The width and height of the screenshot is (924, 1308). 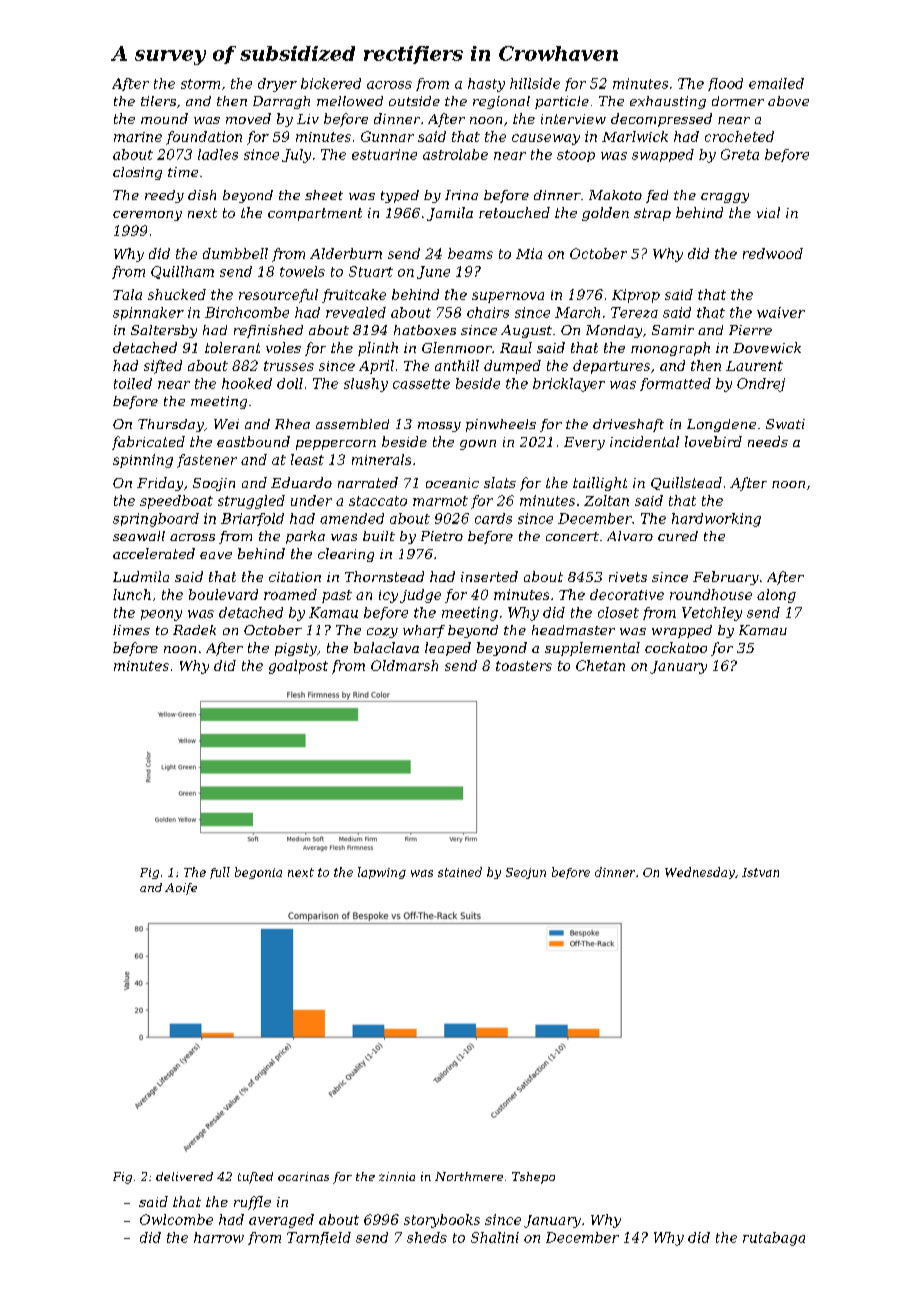 I want to click on tilers, so click(x=158, y=101).
